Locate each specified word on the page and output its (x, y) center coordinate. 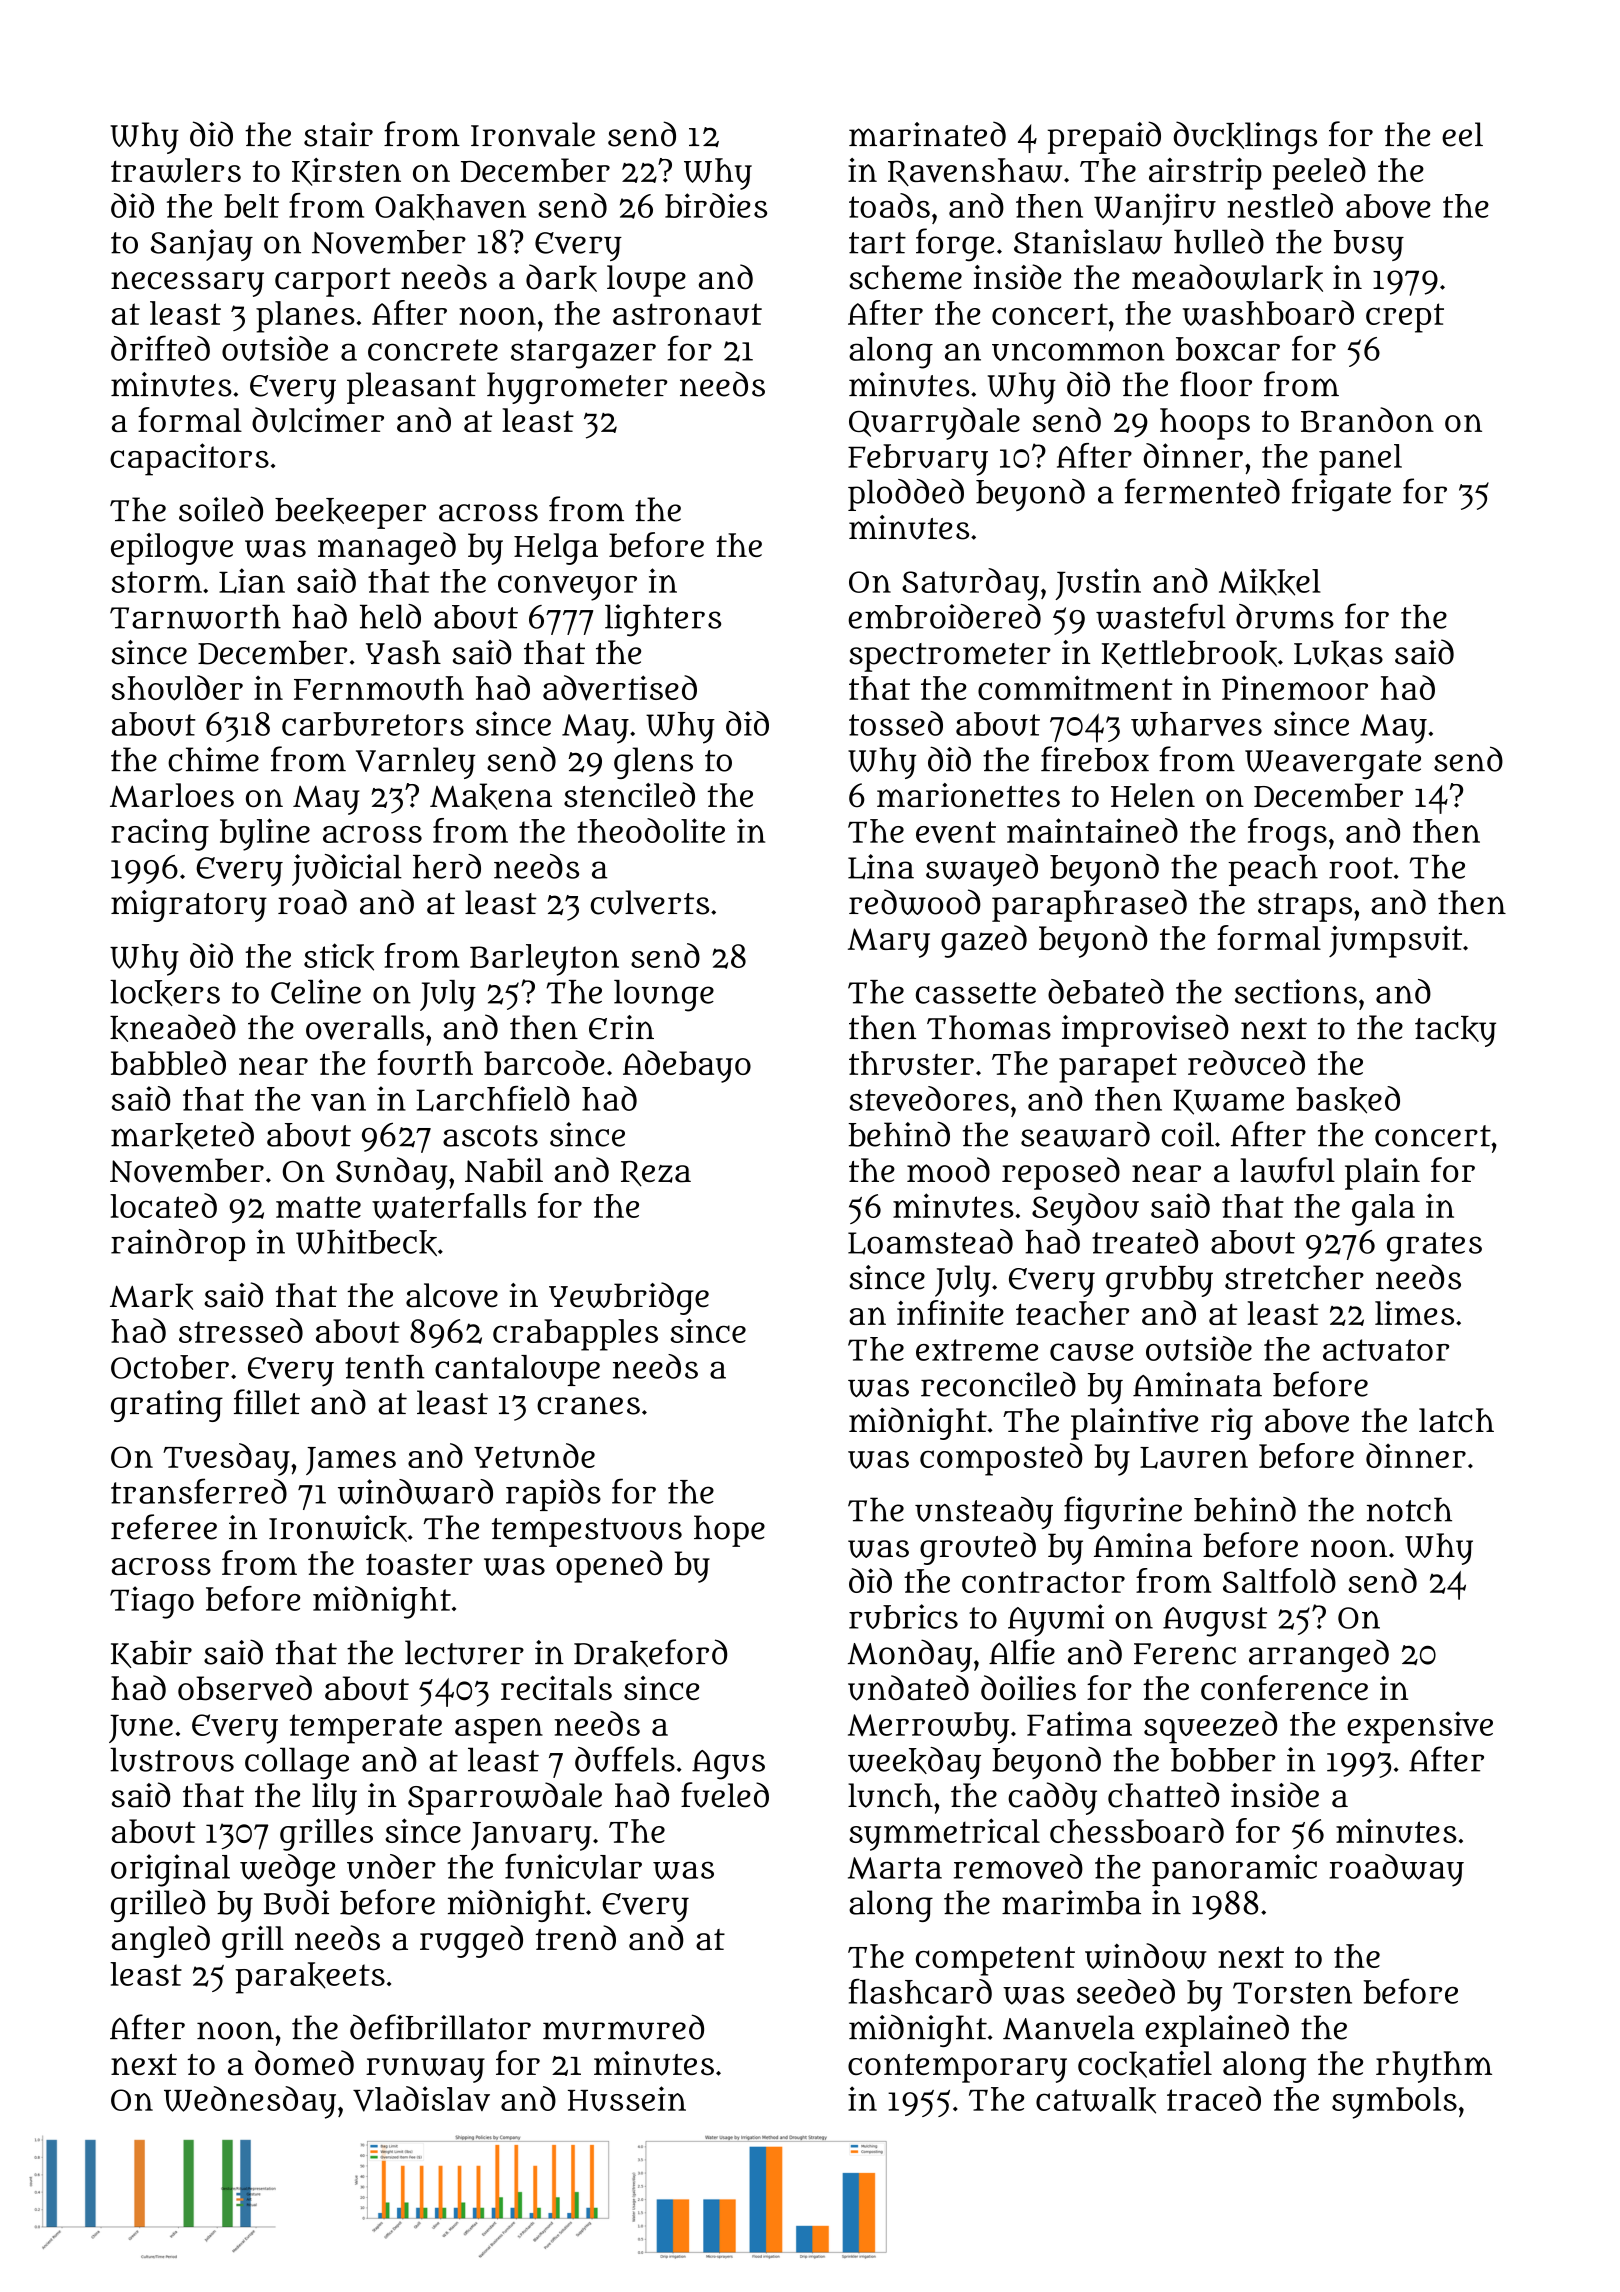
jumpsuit (1395, 942)
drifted (160, 348)
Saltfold (1279, 1580)
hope (729, 1531)
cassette (976, 993)
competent (995, 1961)
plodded (906, 495)
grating (167, 1406)
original (170, 1870)
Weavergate (1333, 764)
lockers (165, 993)
